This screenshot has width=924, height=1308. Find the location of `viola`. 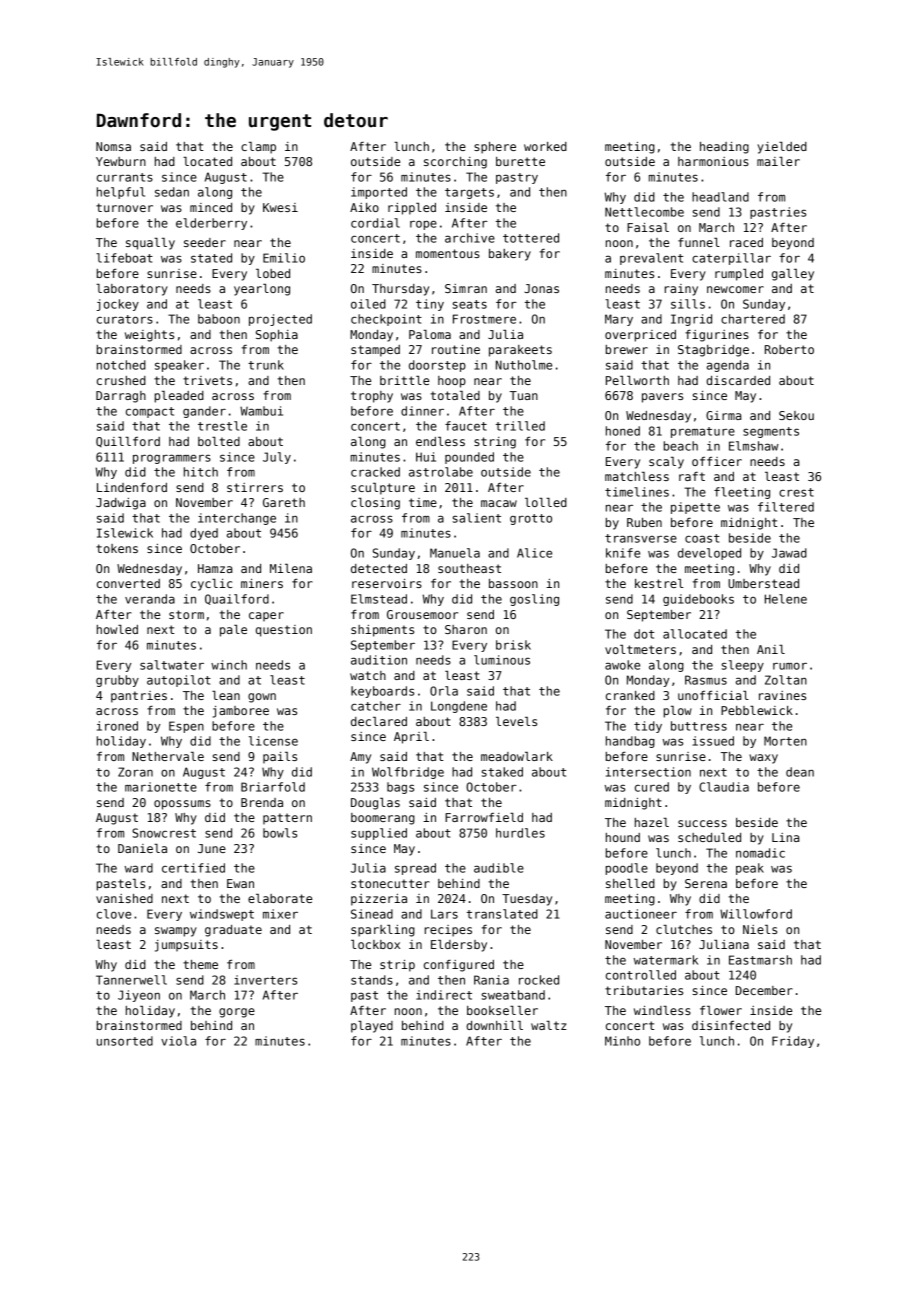

viola is located at coordinates (178, 1041).
